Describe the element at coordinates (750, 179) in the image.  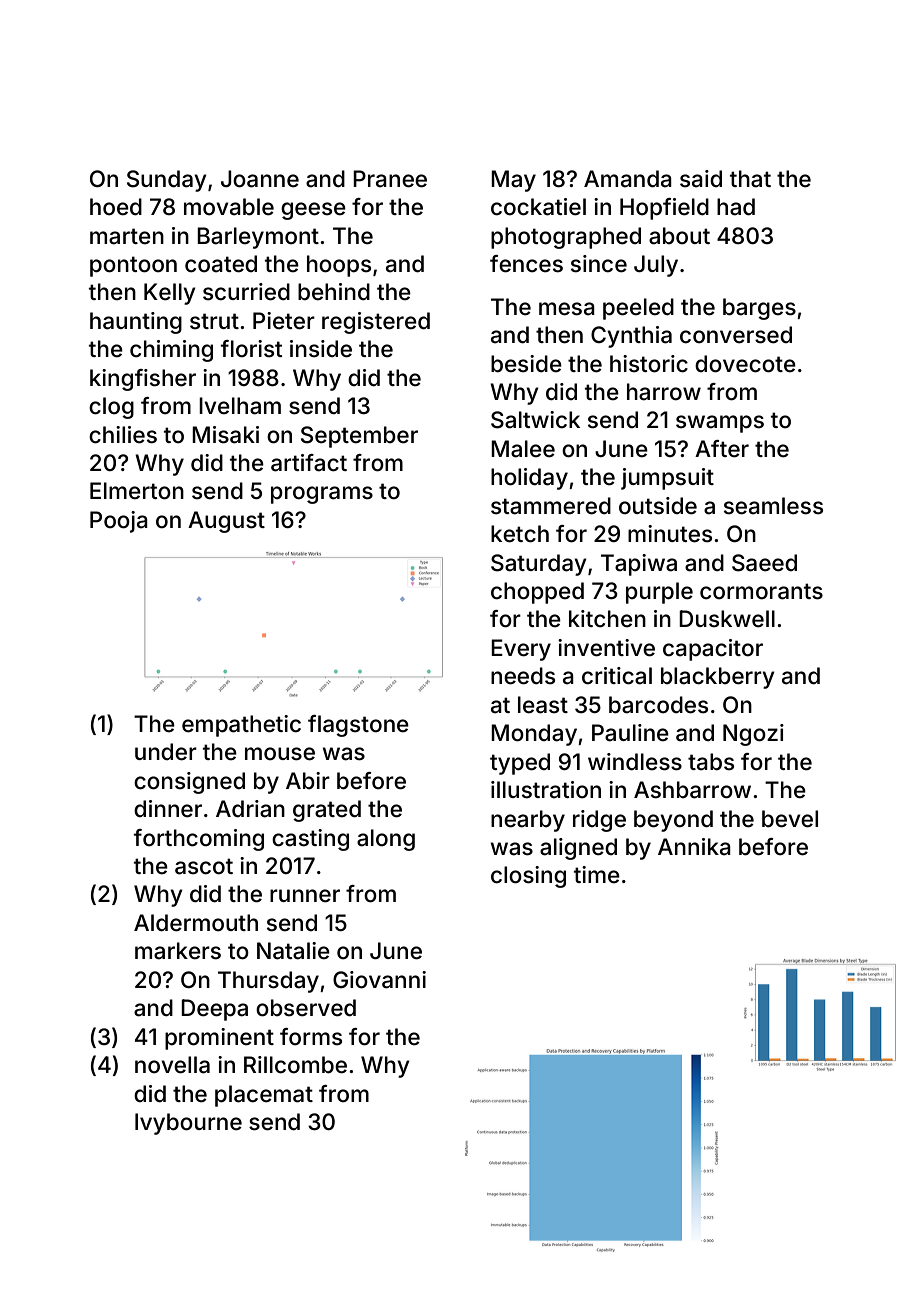
I see `that` at that location.
